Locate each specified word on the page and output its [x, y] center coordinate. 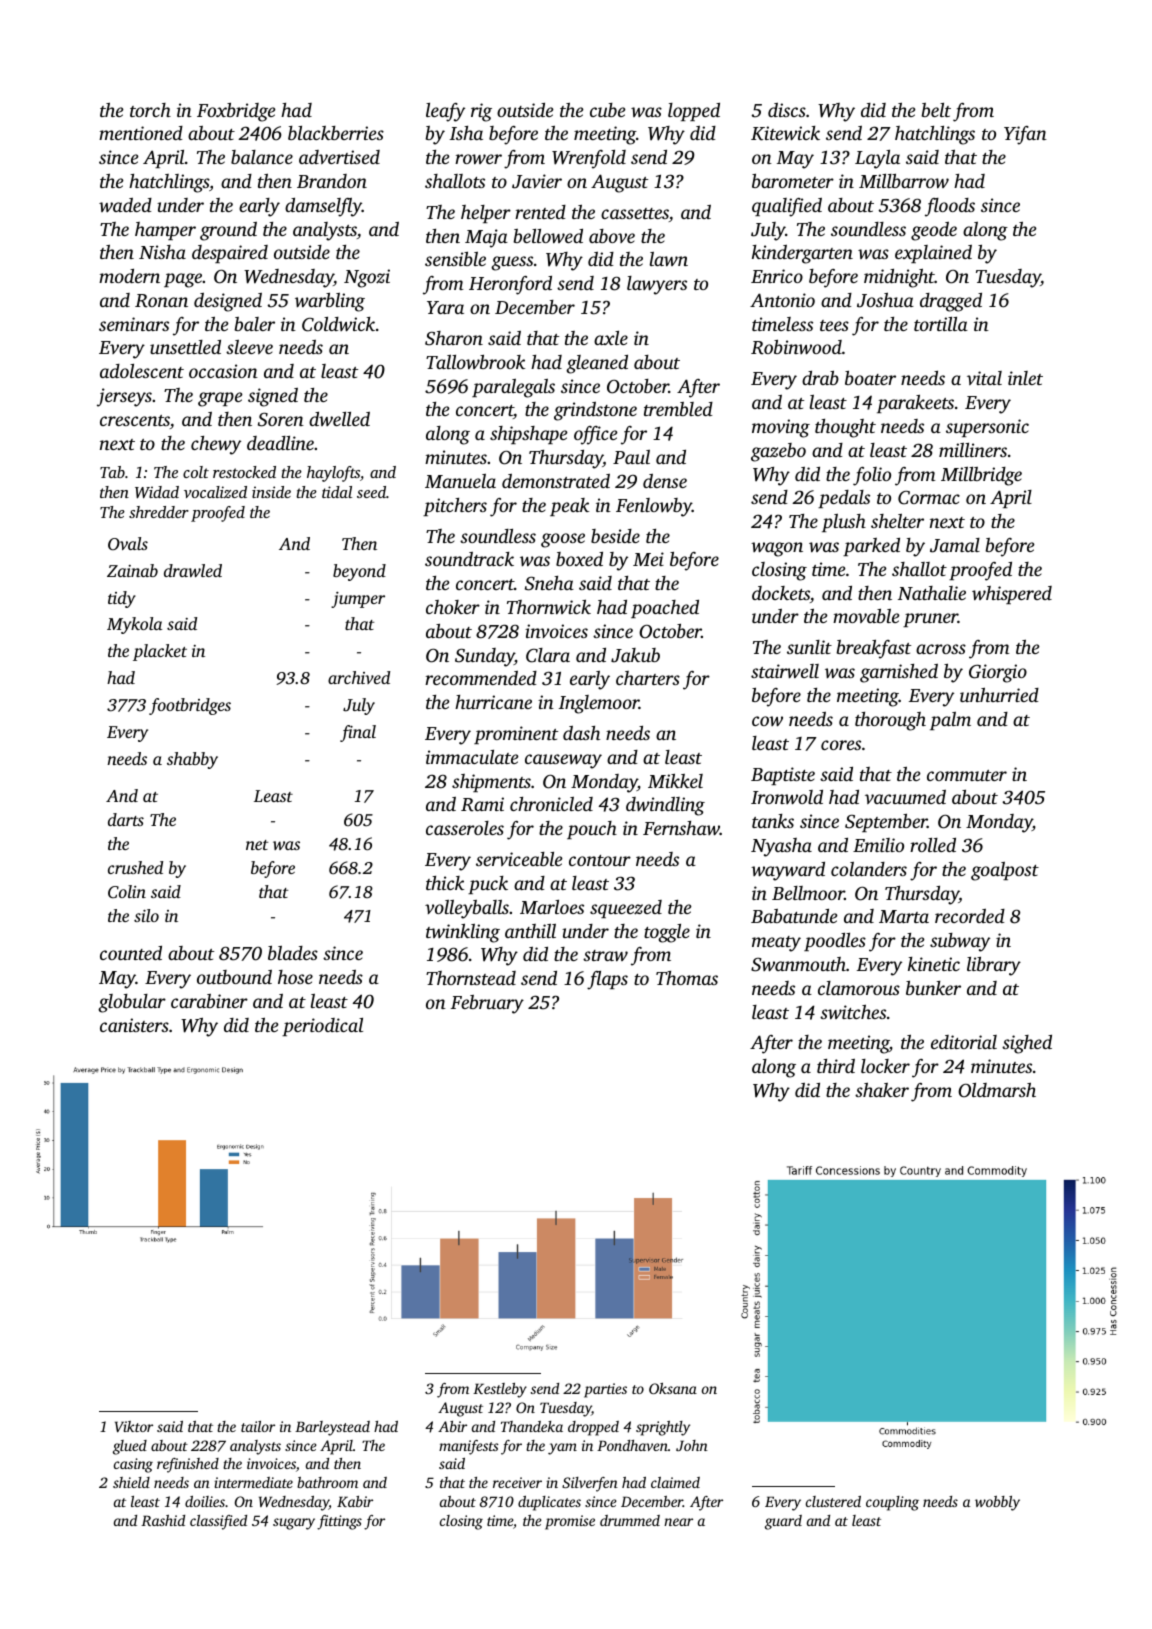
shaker [882, 1090]
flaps [607, 980]
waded [125, 205]
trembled [678, 409]
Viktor [134, 1426]
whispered [1012, 595]
